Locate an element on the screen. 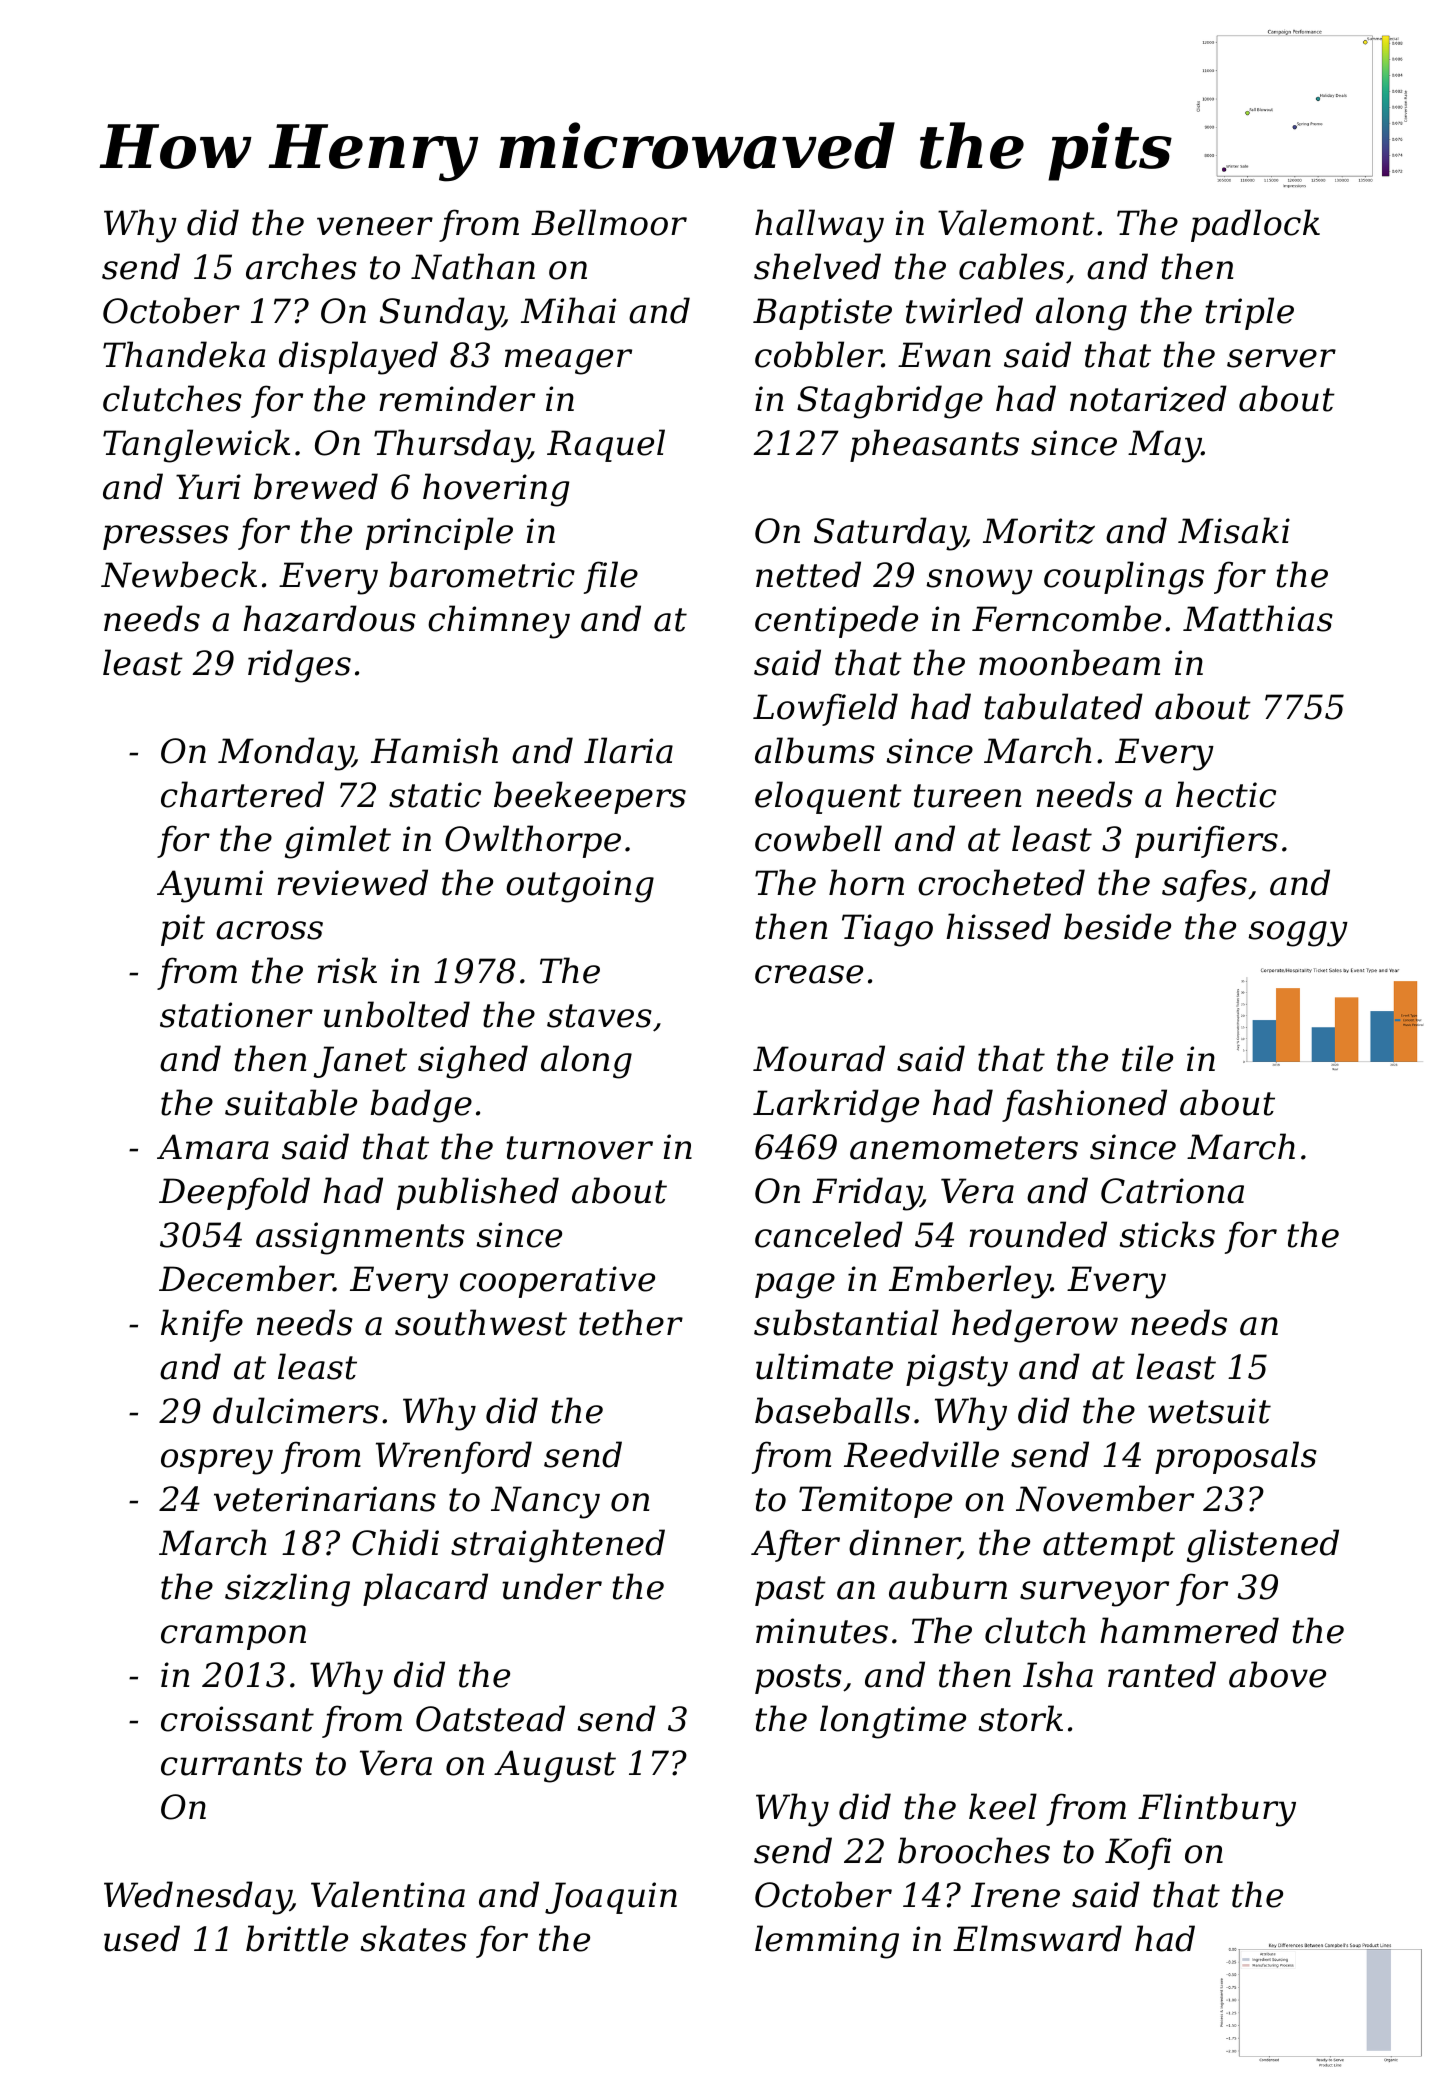  glistened is located at coordinates (1263, 1546).
